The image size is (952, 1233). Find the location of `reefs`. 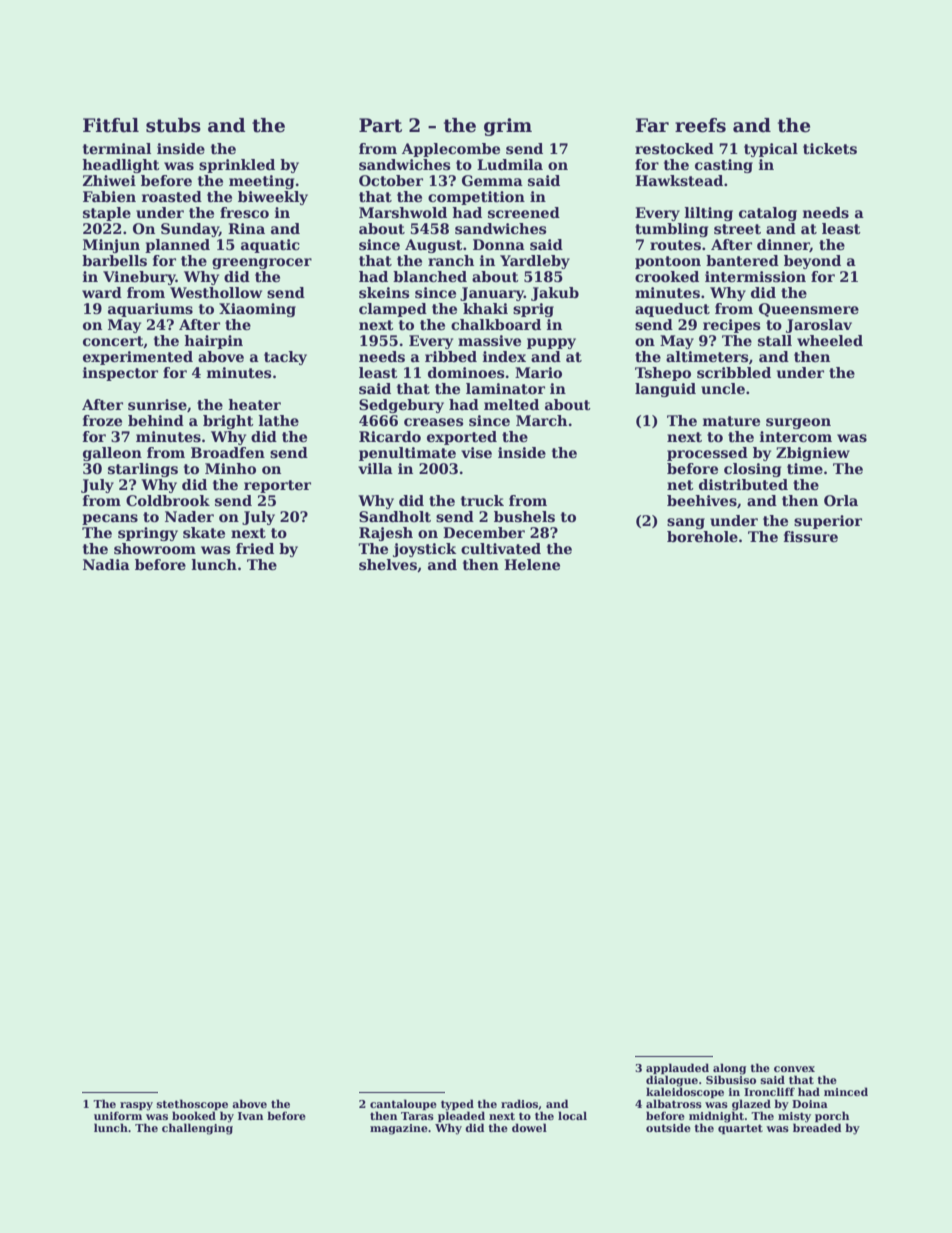

reefs is located at coordinates (700, 125).
